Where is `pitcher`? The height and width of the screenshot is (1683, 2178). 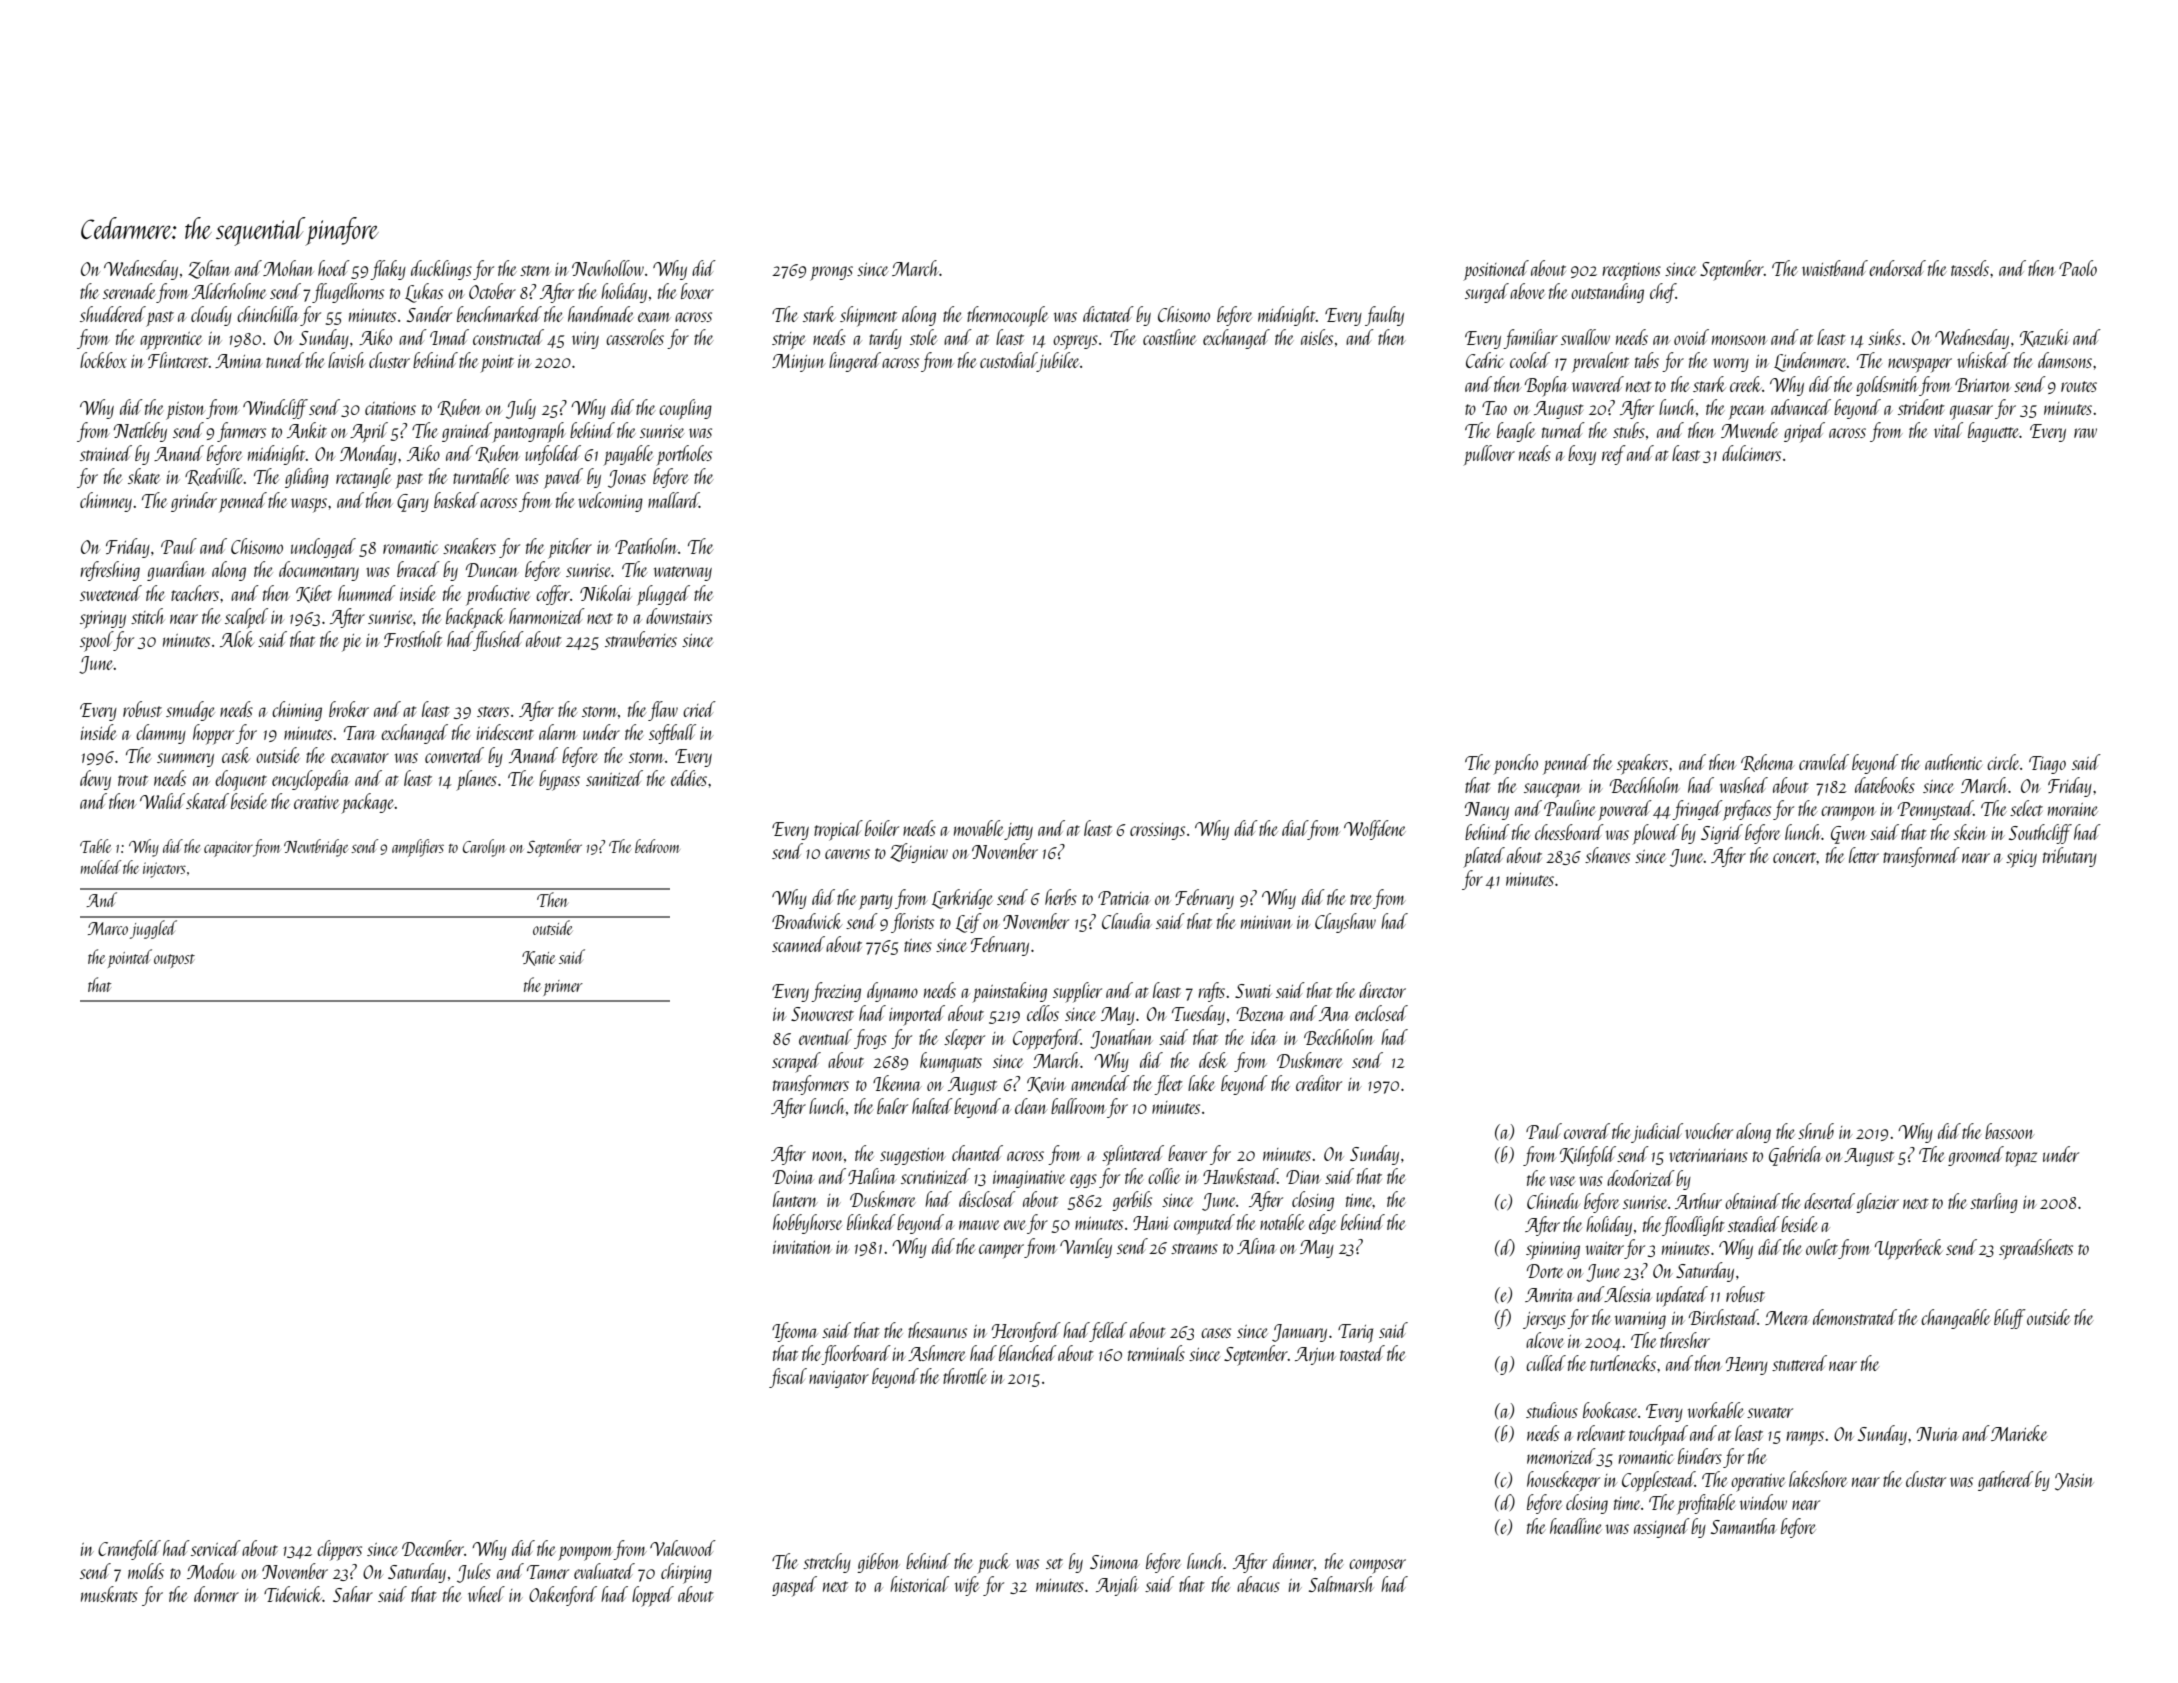 pitcher is located at coordinates (570, 548).
